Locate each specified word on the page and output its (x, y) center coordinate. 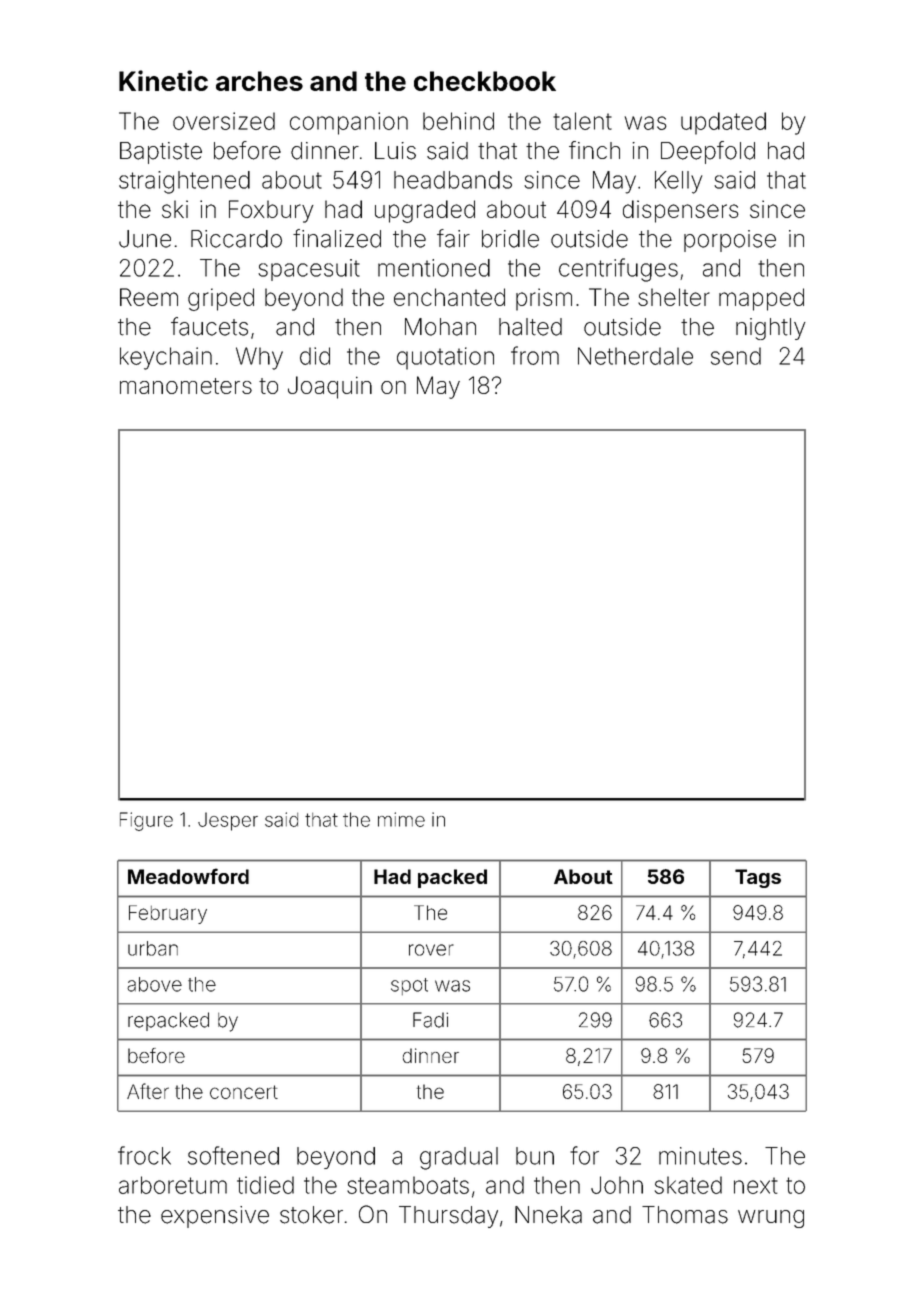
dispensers (681, 211)
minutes (700, 1156)
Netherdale (635, 356)
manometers (186, 386)
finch (594, 150)
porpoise (730, 241)
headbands (453, 180)
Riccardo (236, 239)
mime (401, 819)
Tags (758, 878)
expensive (215, 1217)
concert (244, 1092)
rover (431, 950)
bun (535, 1156)
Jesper (228, 821)
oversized (224, 121)
